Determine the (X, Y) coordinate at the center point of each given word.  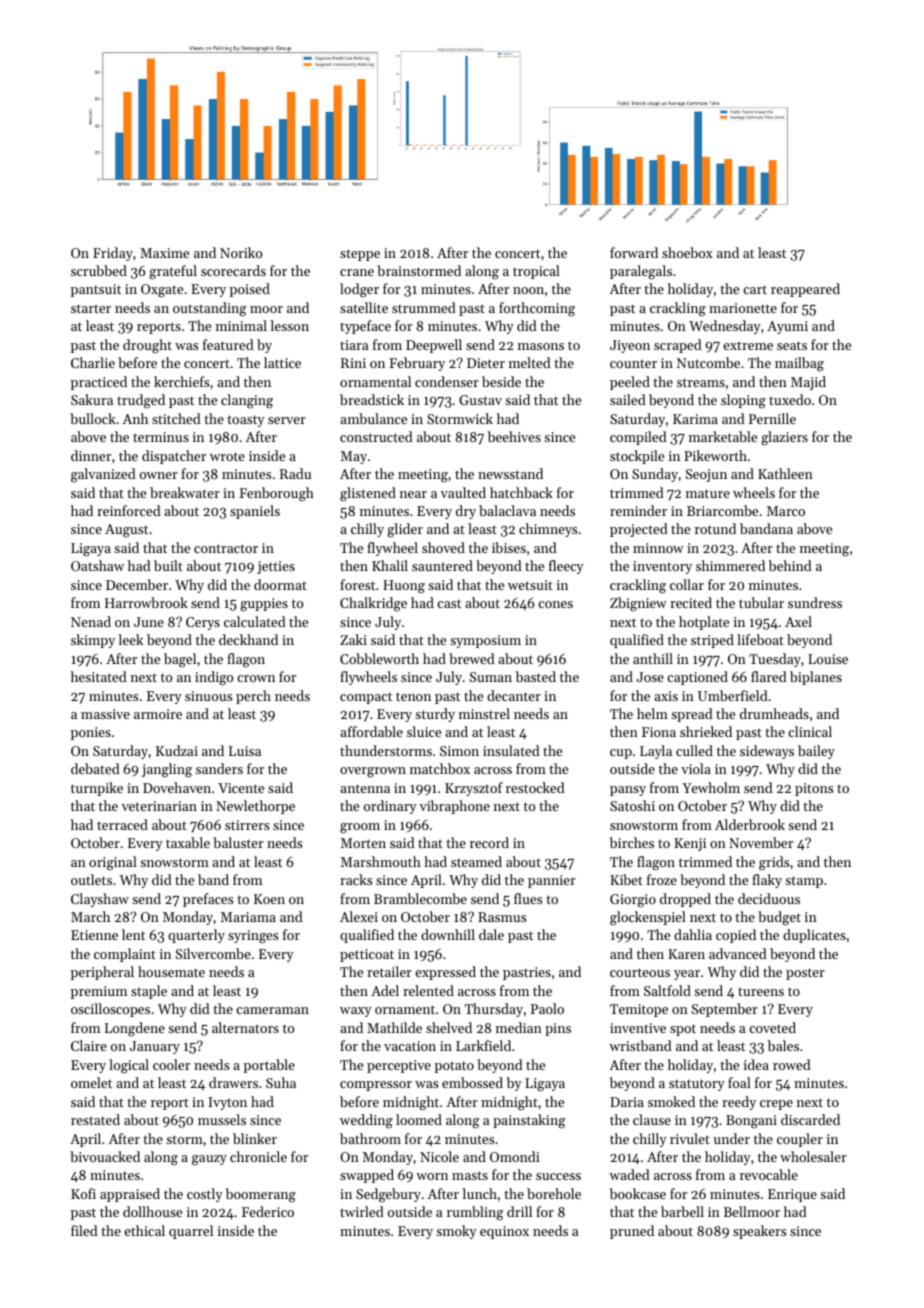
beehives (514, 436)
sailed (628, 399)
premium (99, 992)
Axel (798, 621)
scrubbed (99, 270)
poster (805, 974)
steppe (360, 255)
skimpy (93, 641)
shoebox (687, 252)
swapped (367, 1176)
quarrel (191, 1232)
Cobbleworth (379, 658)
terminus (161, 437)
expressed (445, 973)
